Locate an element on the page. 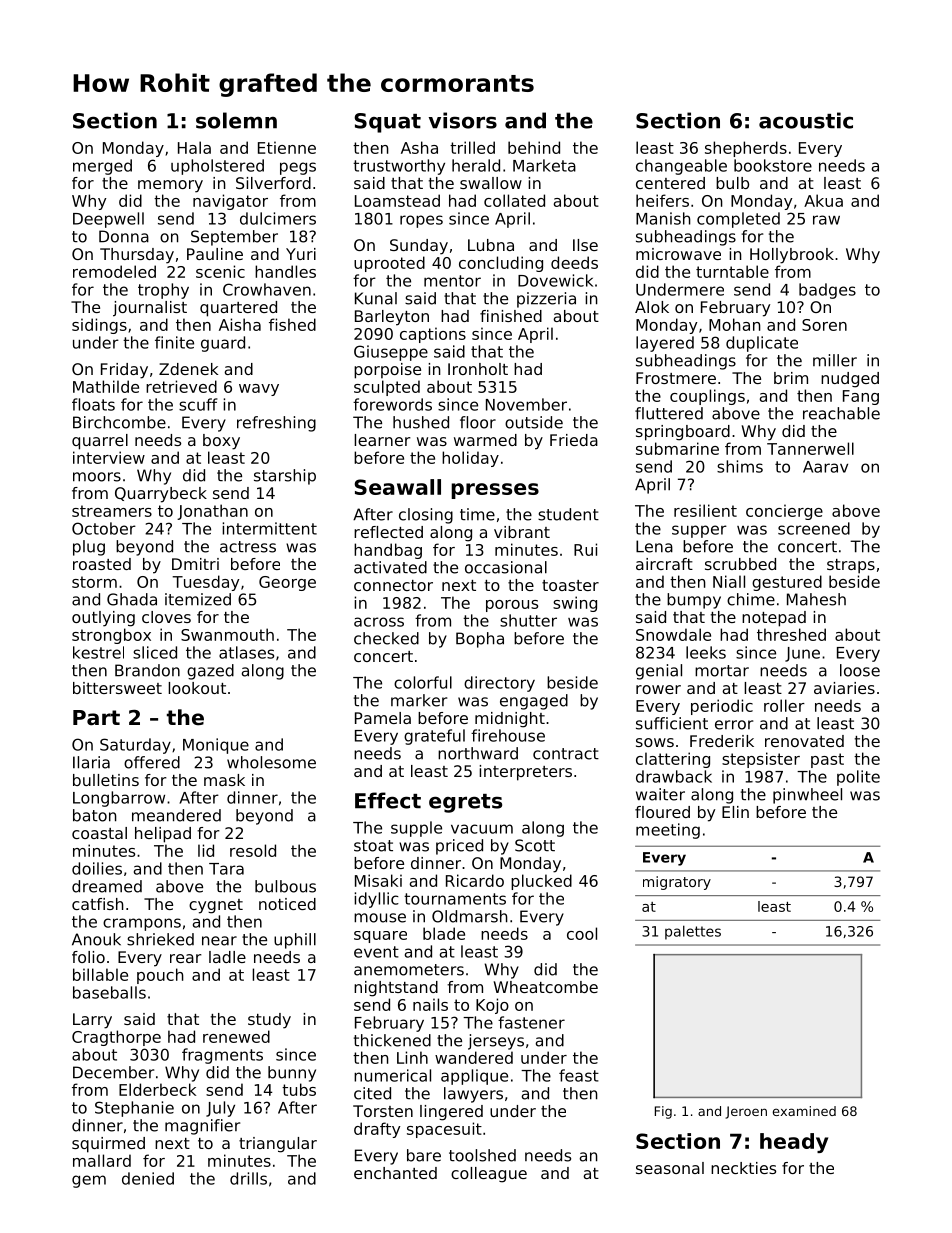 The image size is (952, 1233). Aarav is located at coordinates (825, 467).
